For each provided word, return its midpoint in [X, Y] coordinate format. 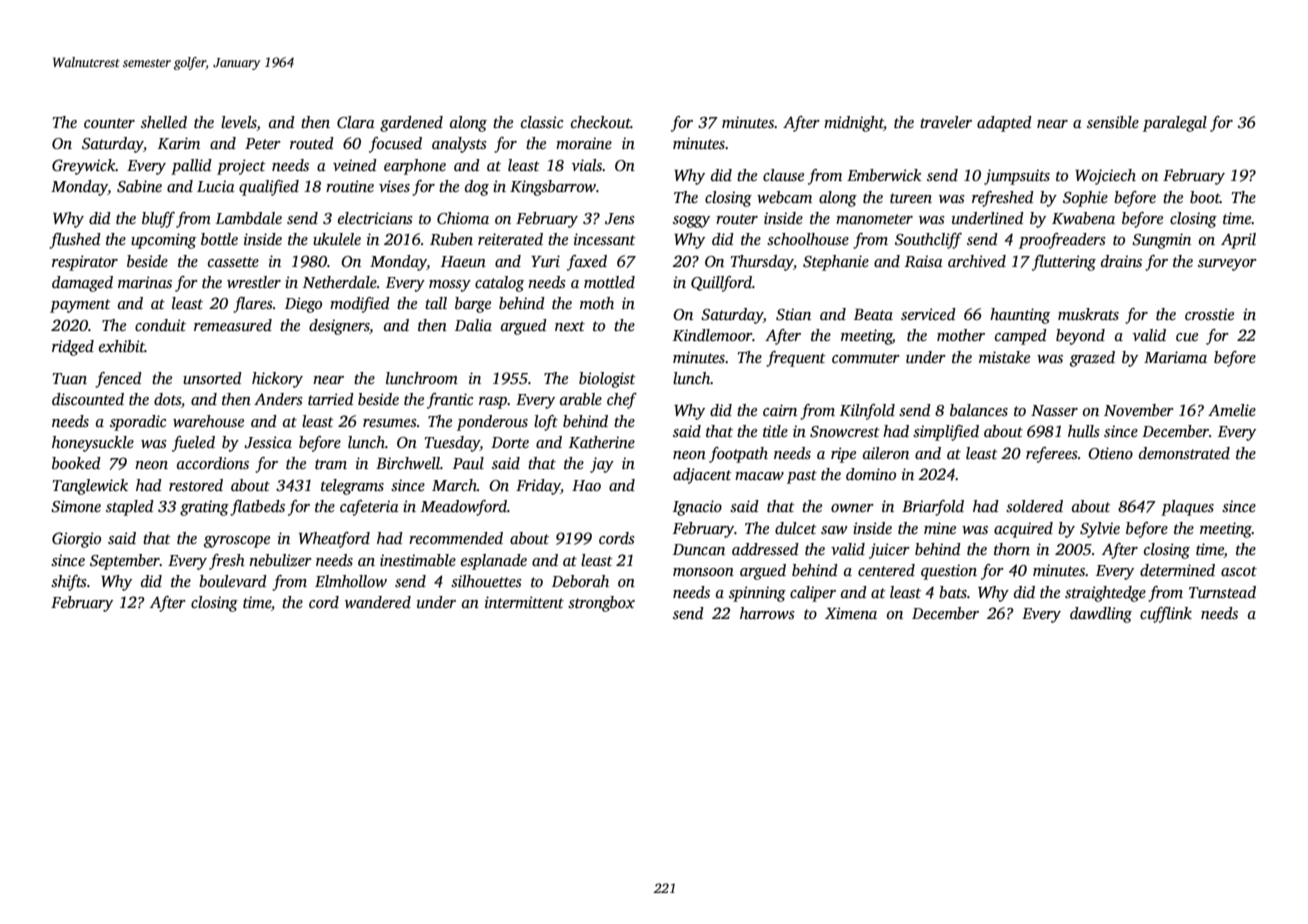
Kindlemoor [712, 335]
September [125, 562]
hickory [277, 380]
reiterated [510, 239]
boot [1205, 197]
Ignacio [697, 508]
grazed [1092, 359]
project [241, 167]
